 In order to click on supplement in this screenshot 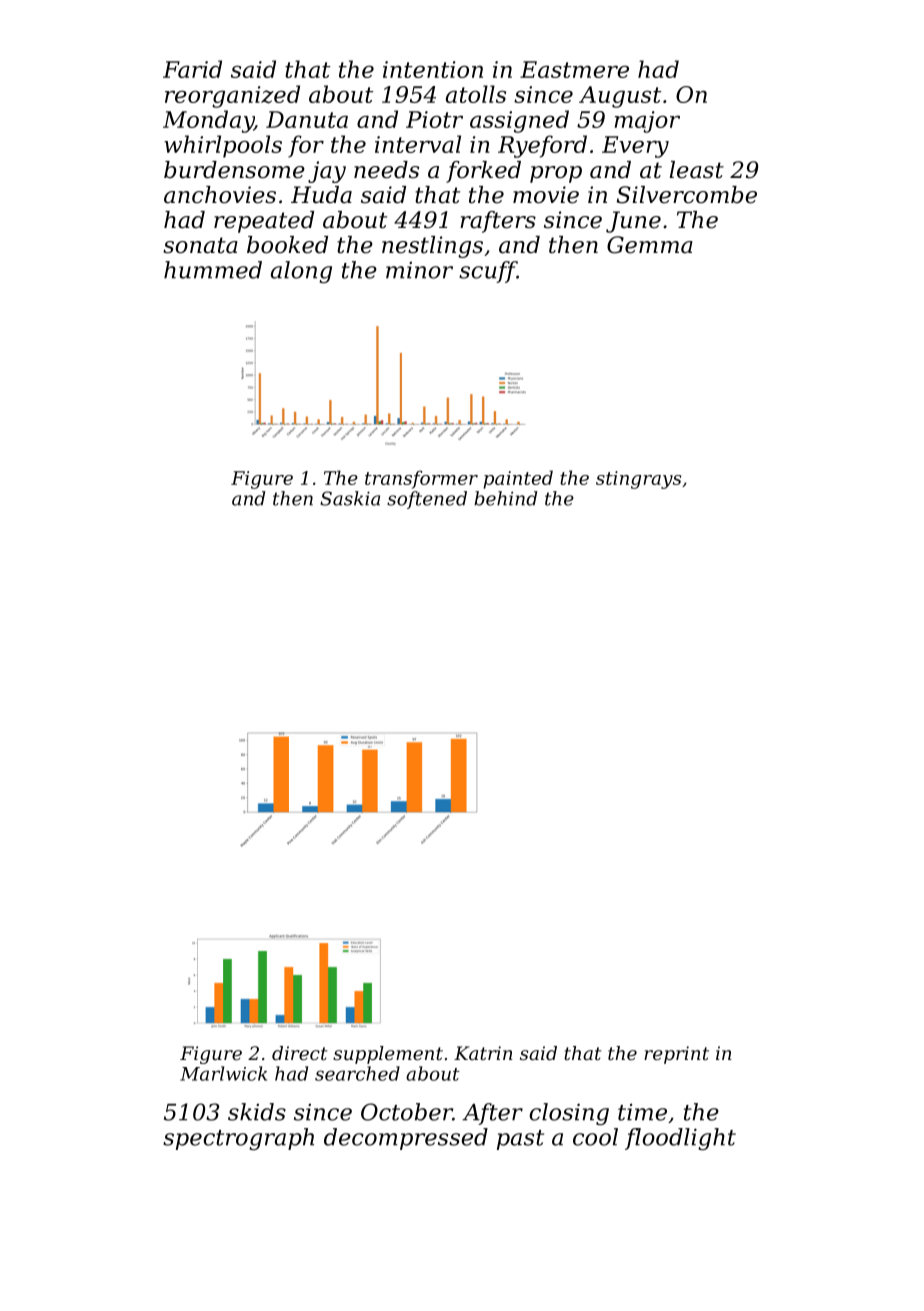, I will do `click(388, 1055)`.
